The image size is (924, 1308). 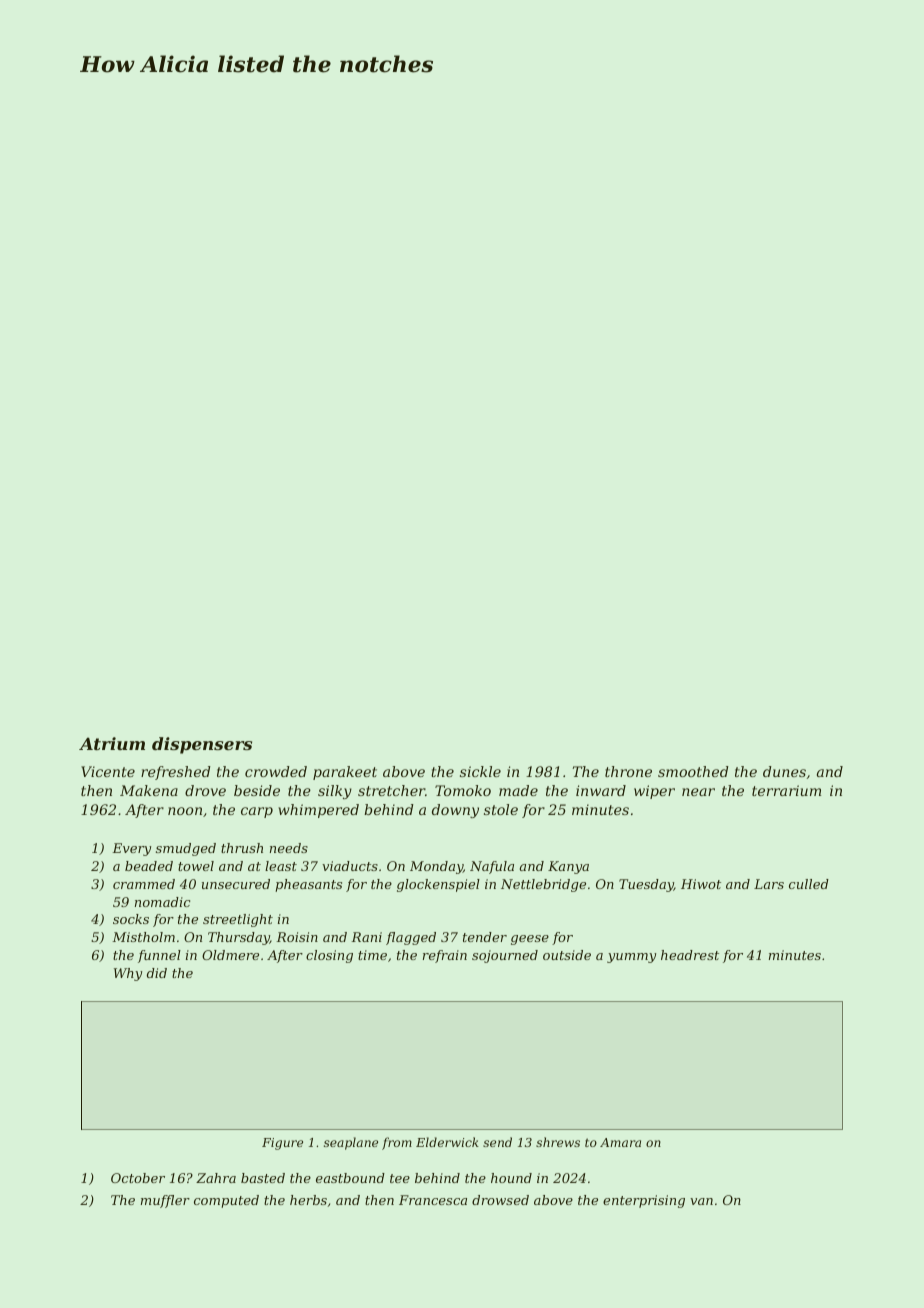 What do you see at coordinates (329, 956) in the screenshot?
I see `closing` at bounding box center [329, 956].
